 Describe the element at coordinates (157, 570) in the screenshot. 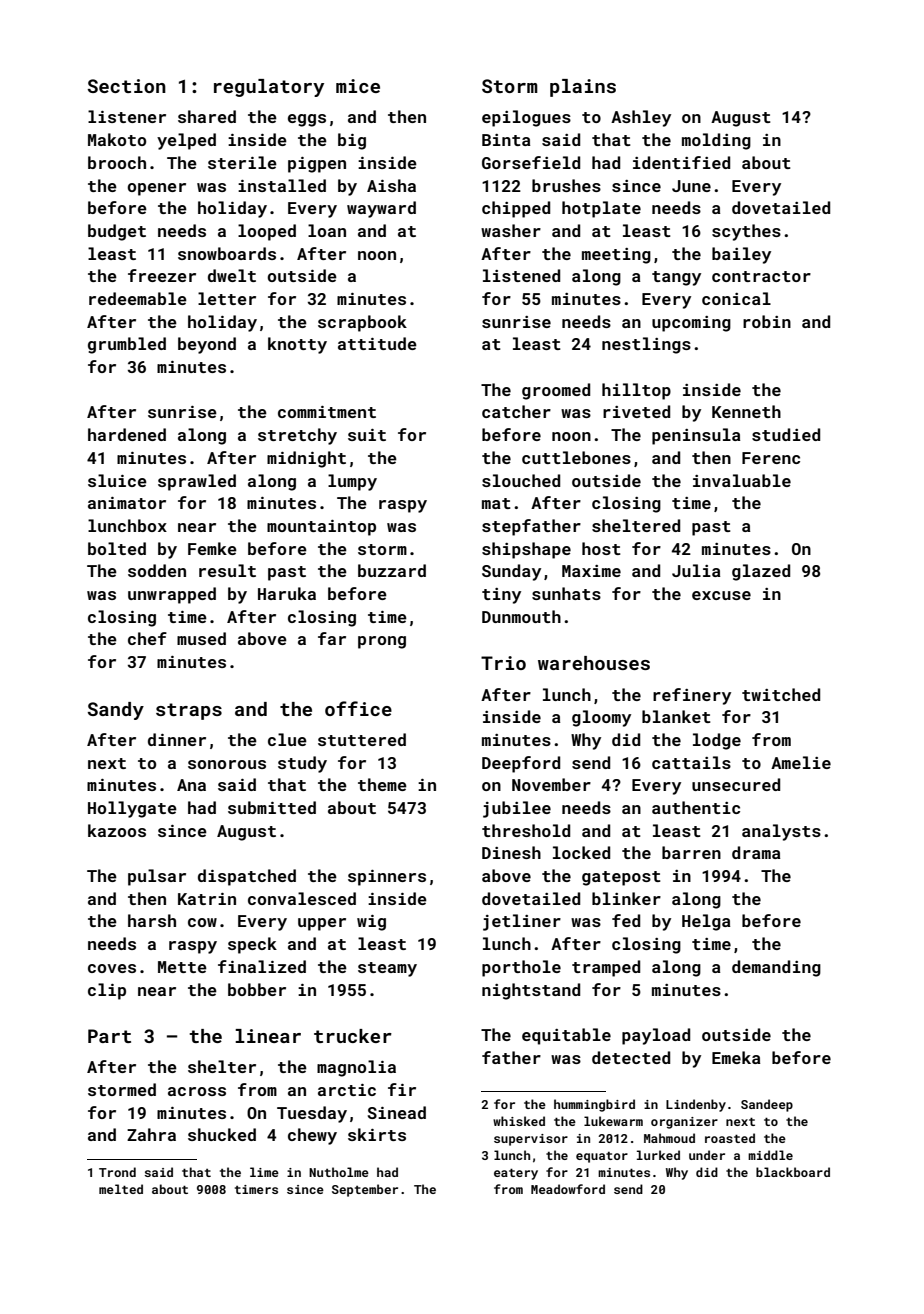

I see `sodden` at that location.
